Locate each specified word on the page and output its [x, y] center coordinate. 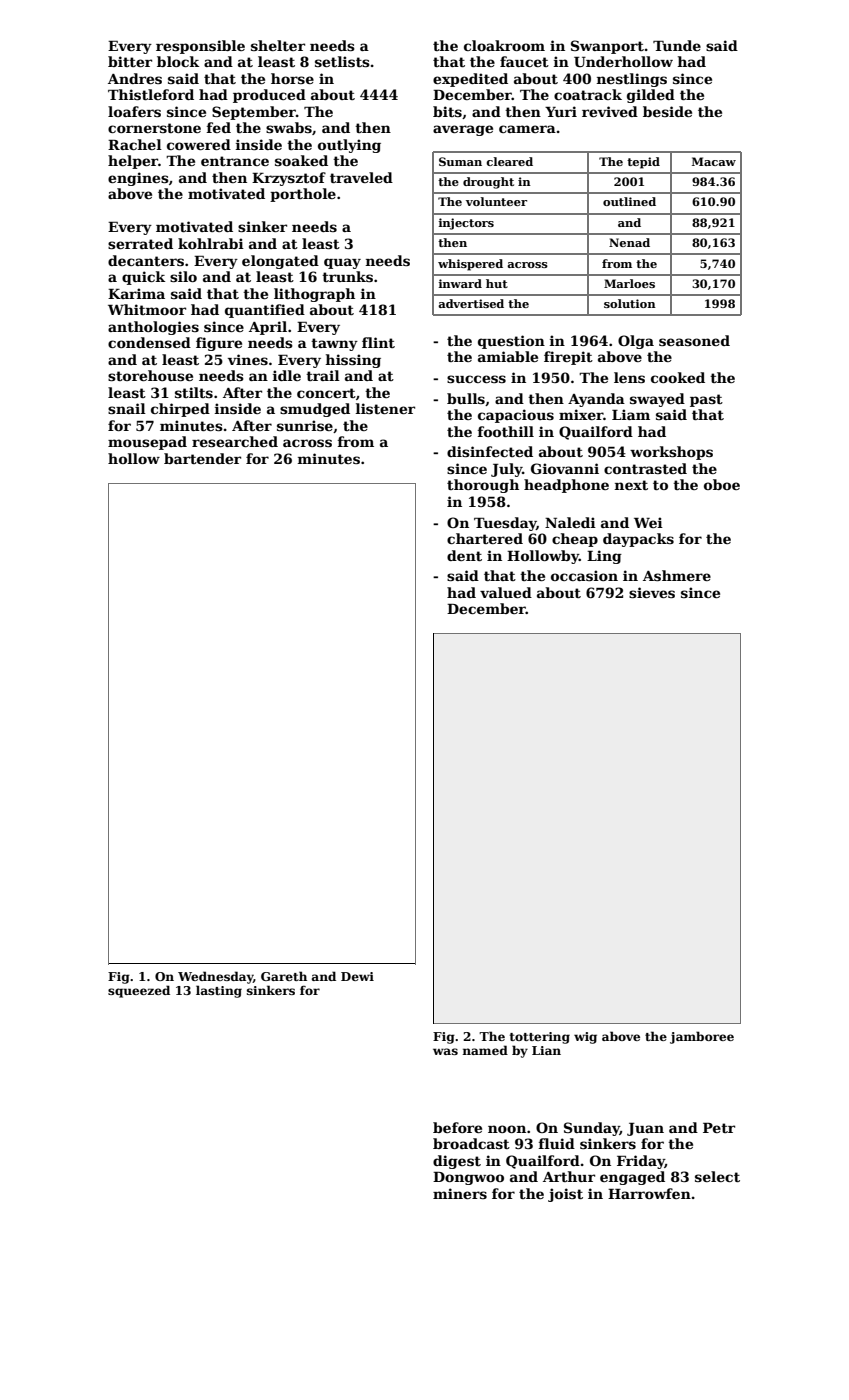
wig [585, 1038]
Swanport [607, 47]
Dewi [357, 976]
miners [460, 1193]
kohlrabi [211, 243]
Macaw [714, 161]
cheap [575, 540]
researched [235, 441]
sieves [652, 592]
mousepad [147, 443]
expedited [470, 80]
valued [506, 592]
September [254, 113]
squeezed [139, 991]
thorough [483, 486]
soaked [301, 160]
